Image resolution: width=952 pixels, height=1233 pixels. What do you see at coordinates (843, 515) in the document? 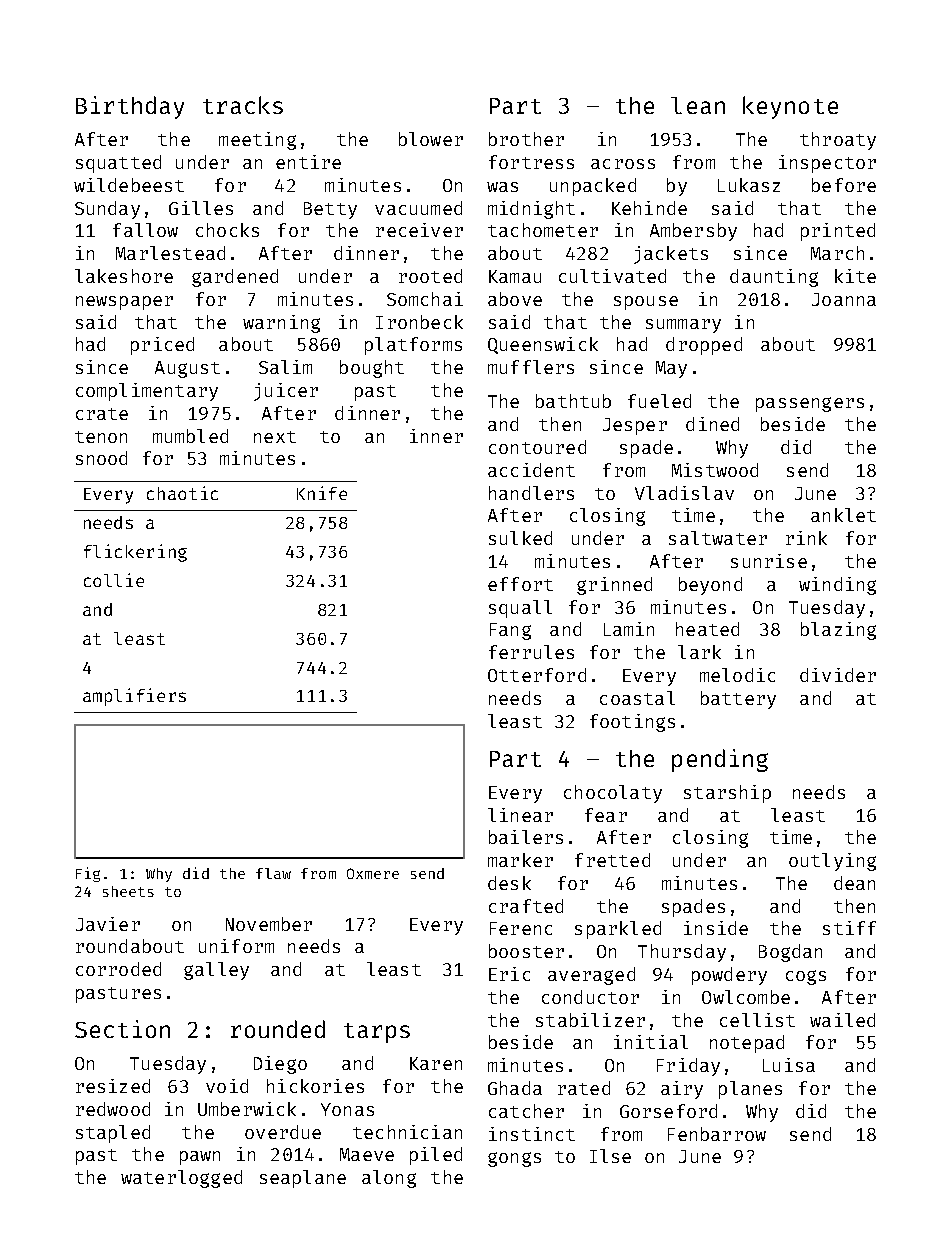
I see `anklet` at bounding box center [843, 515].
